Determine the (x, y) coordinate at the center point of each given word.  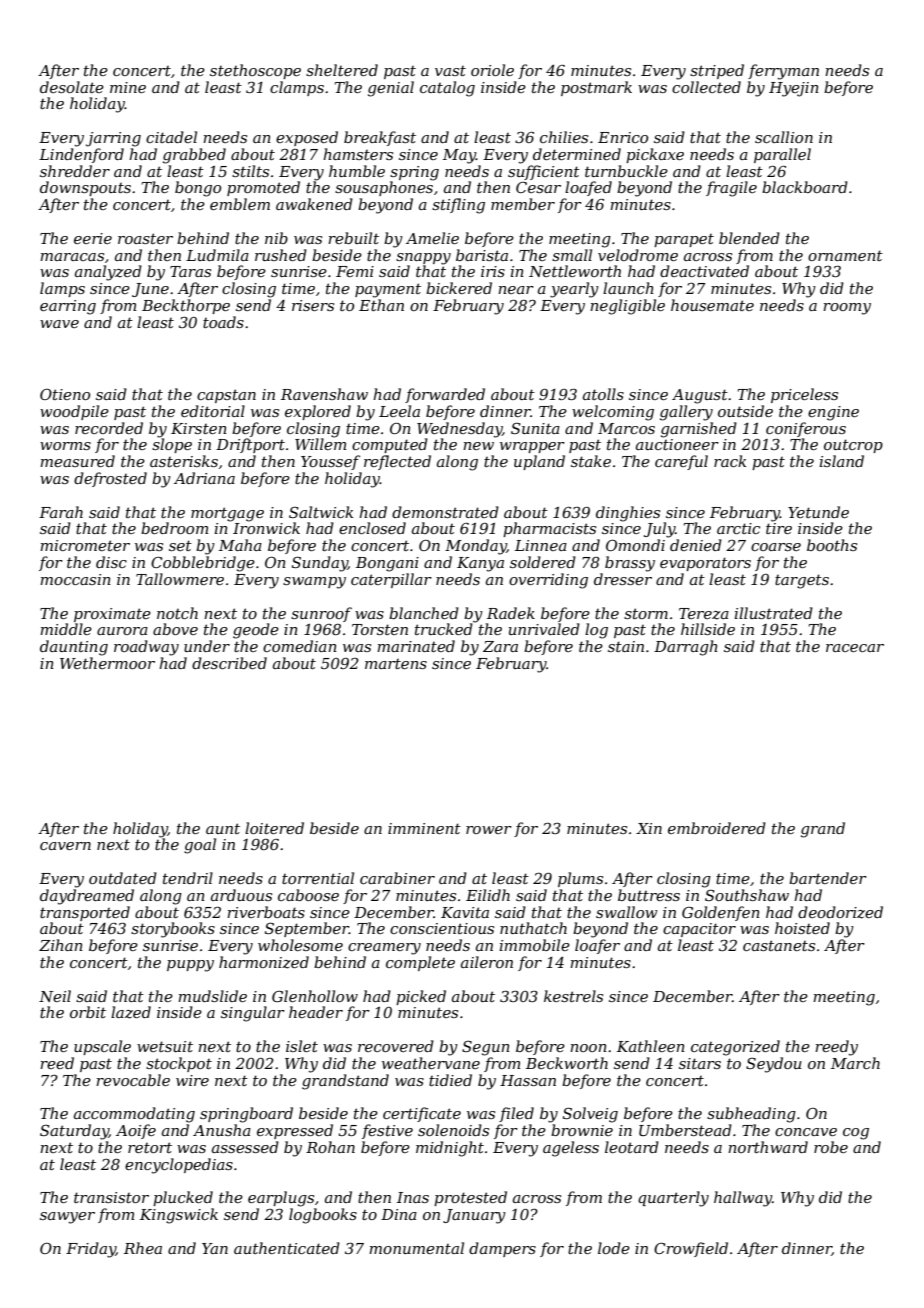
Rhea (143, 1248)
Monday (476, 547)
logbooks (323, 1216)
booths (832, 545)
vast (450, 71)
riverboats (266, 912)
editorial (213, 411)
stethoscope (255, 71)
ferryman (783, 72)
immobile (535, 945)
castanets (779, 945)
